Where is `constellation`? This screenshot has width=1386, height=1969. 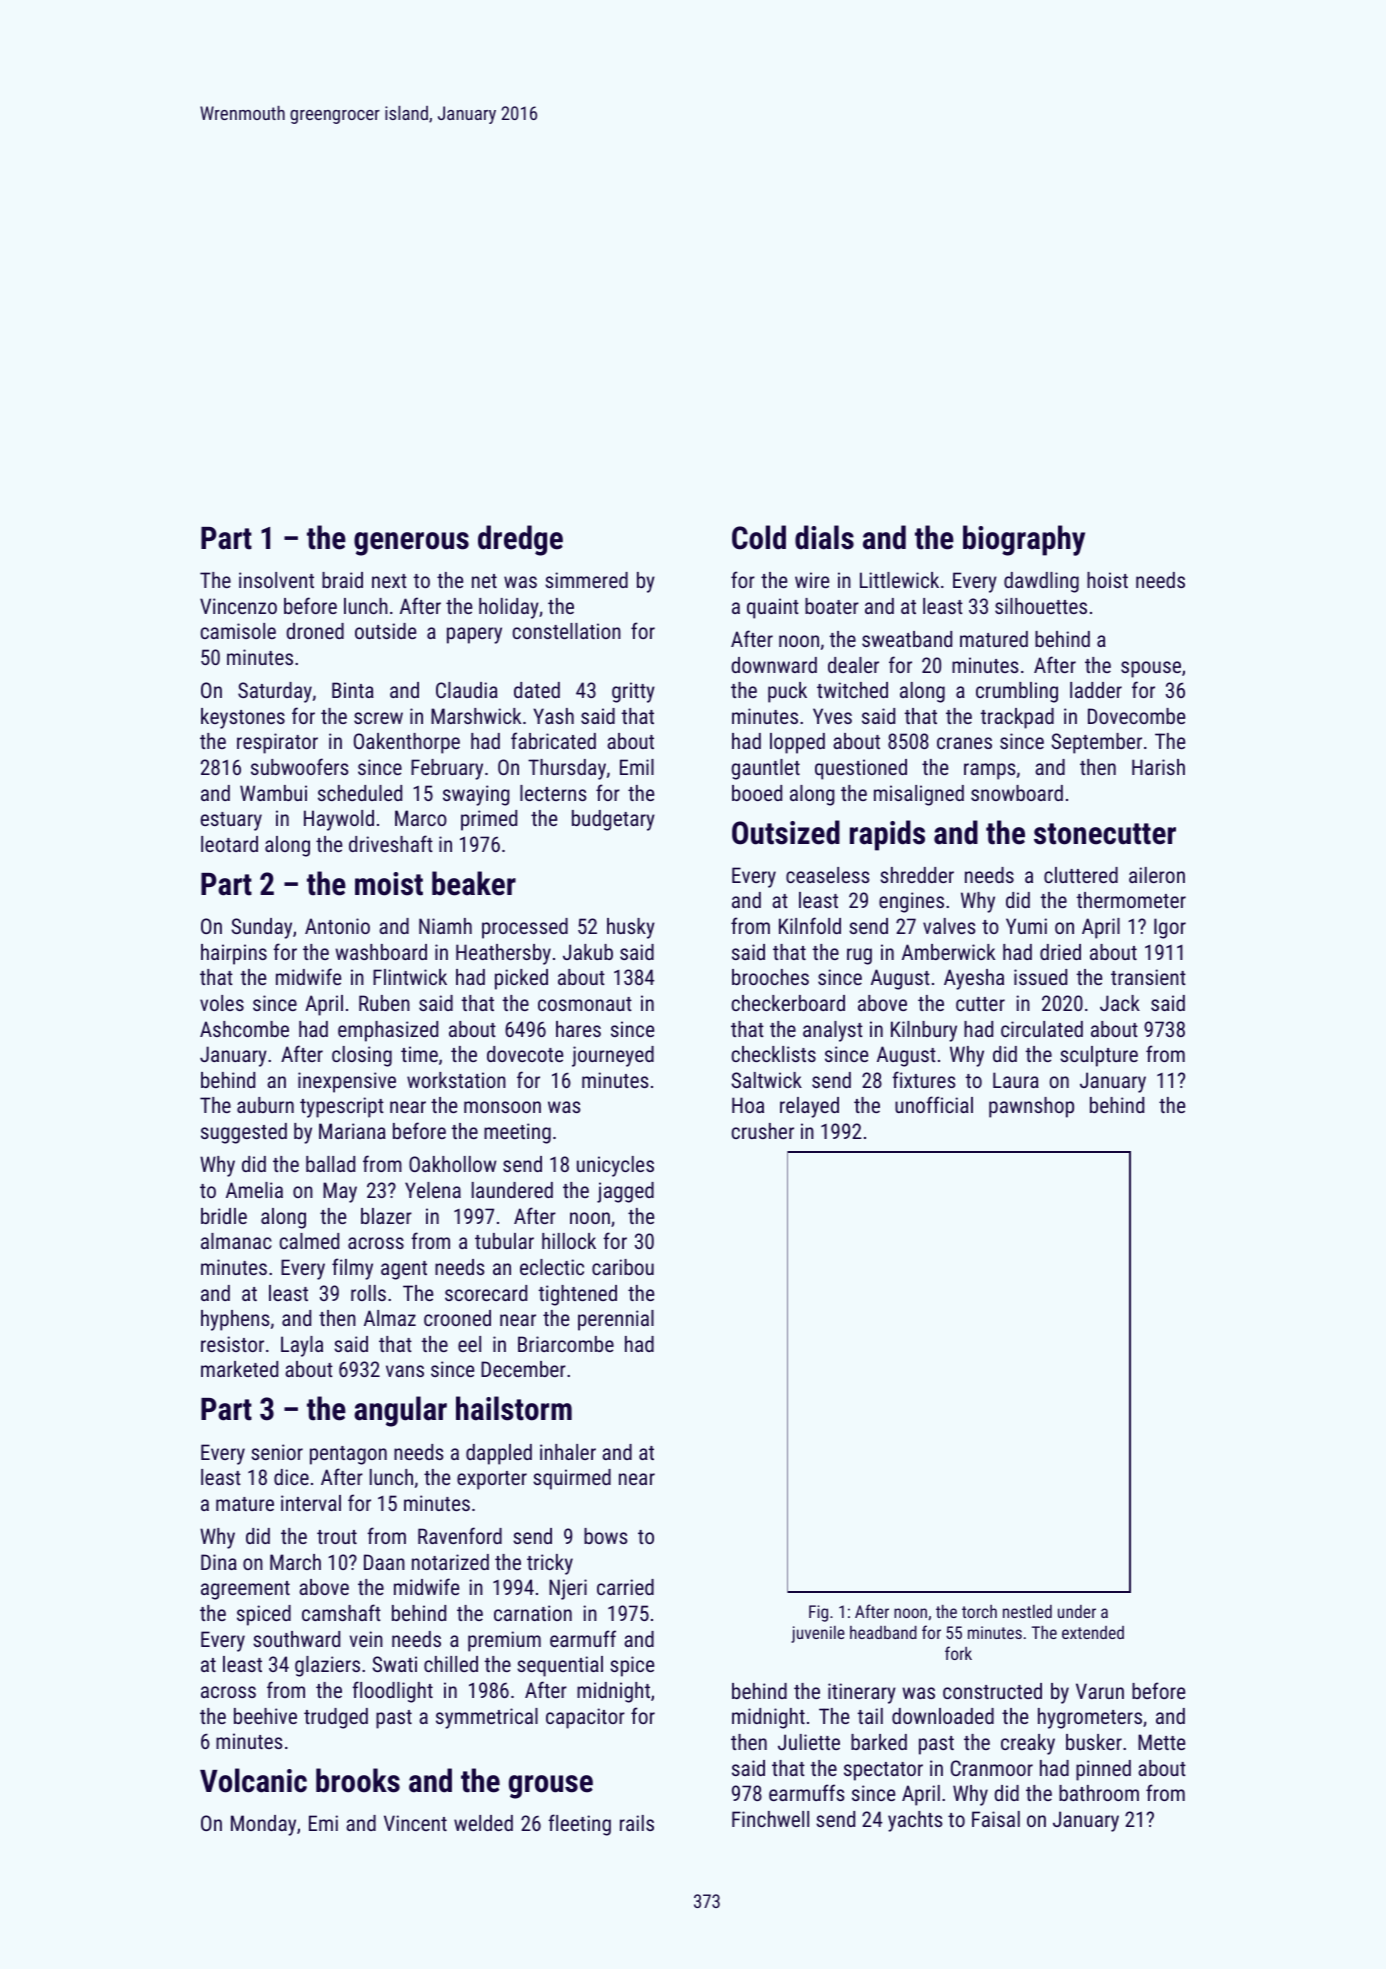 constellation is located at coordinates (567, 631).
